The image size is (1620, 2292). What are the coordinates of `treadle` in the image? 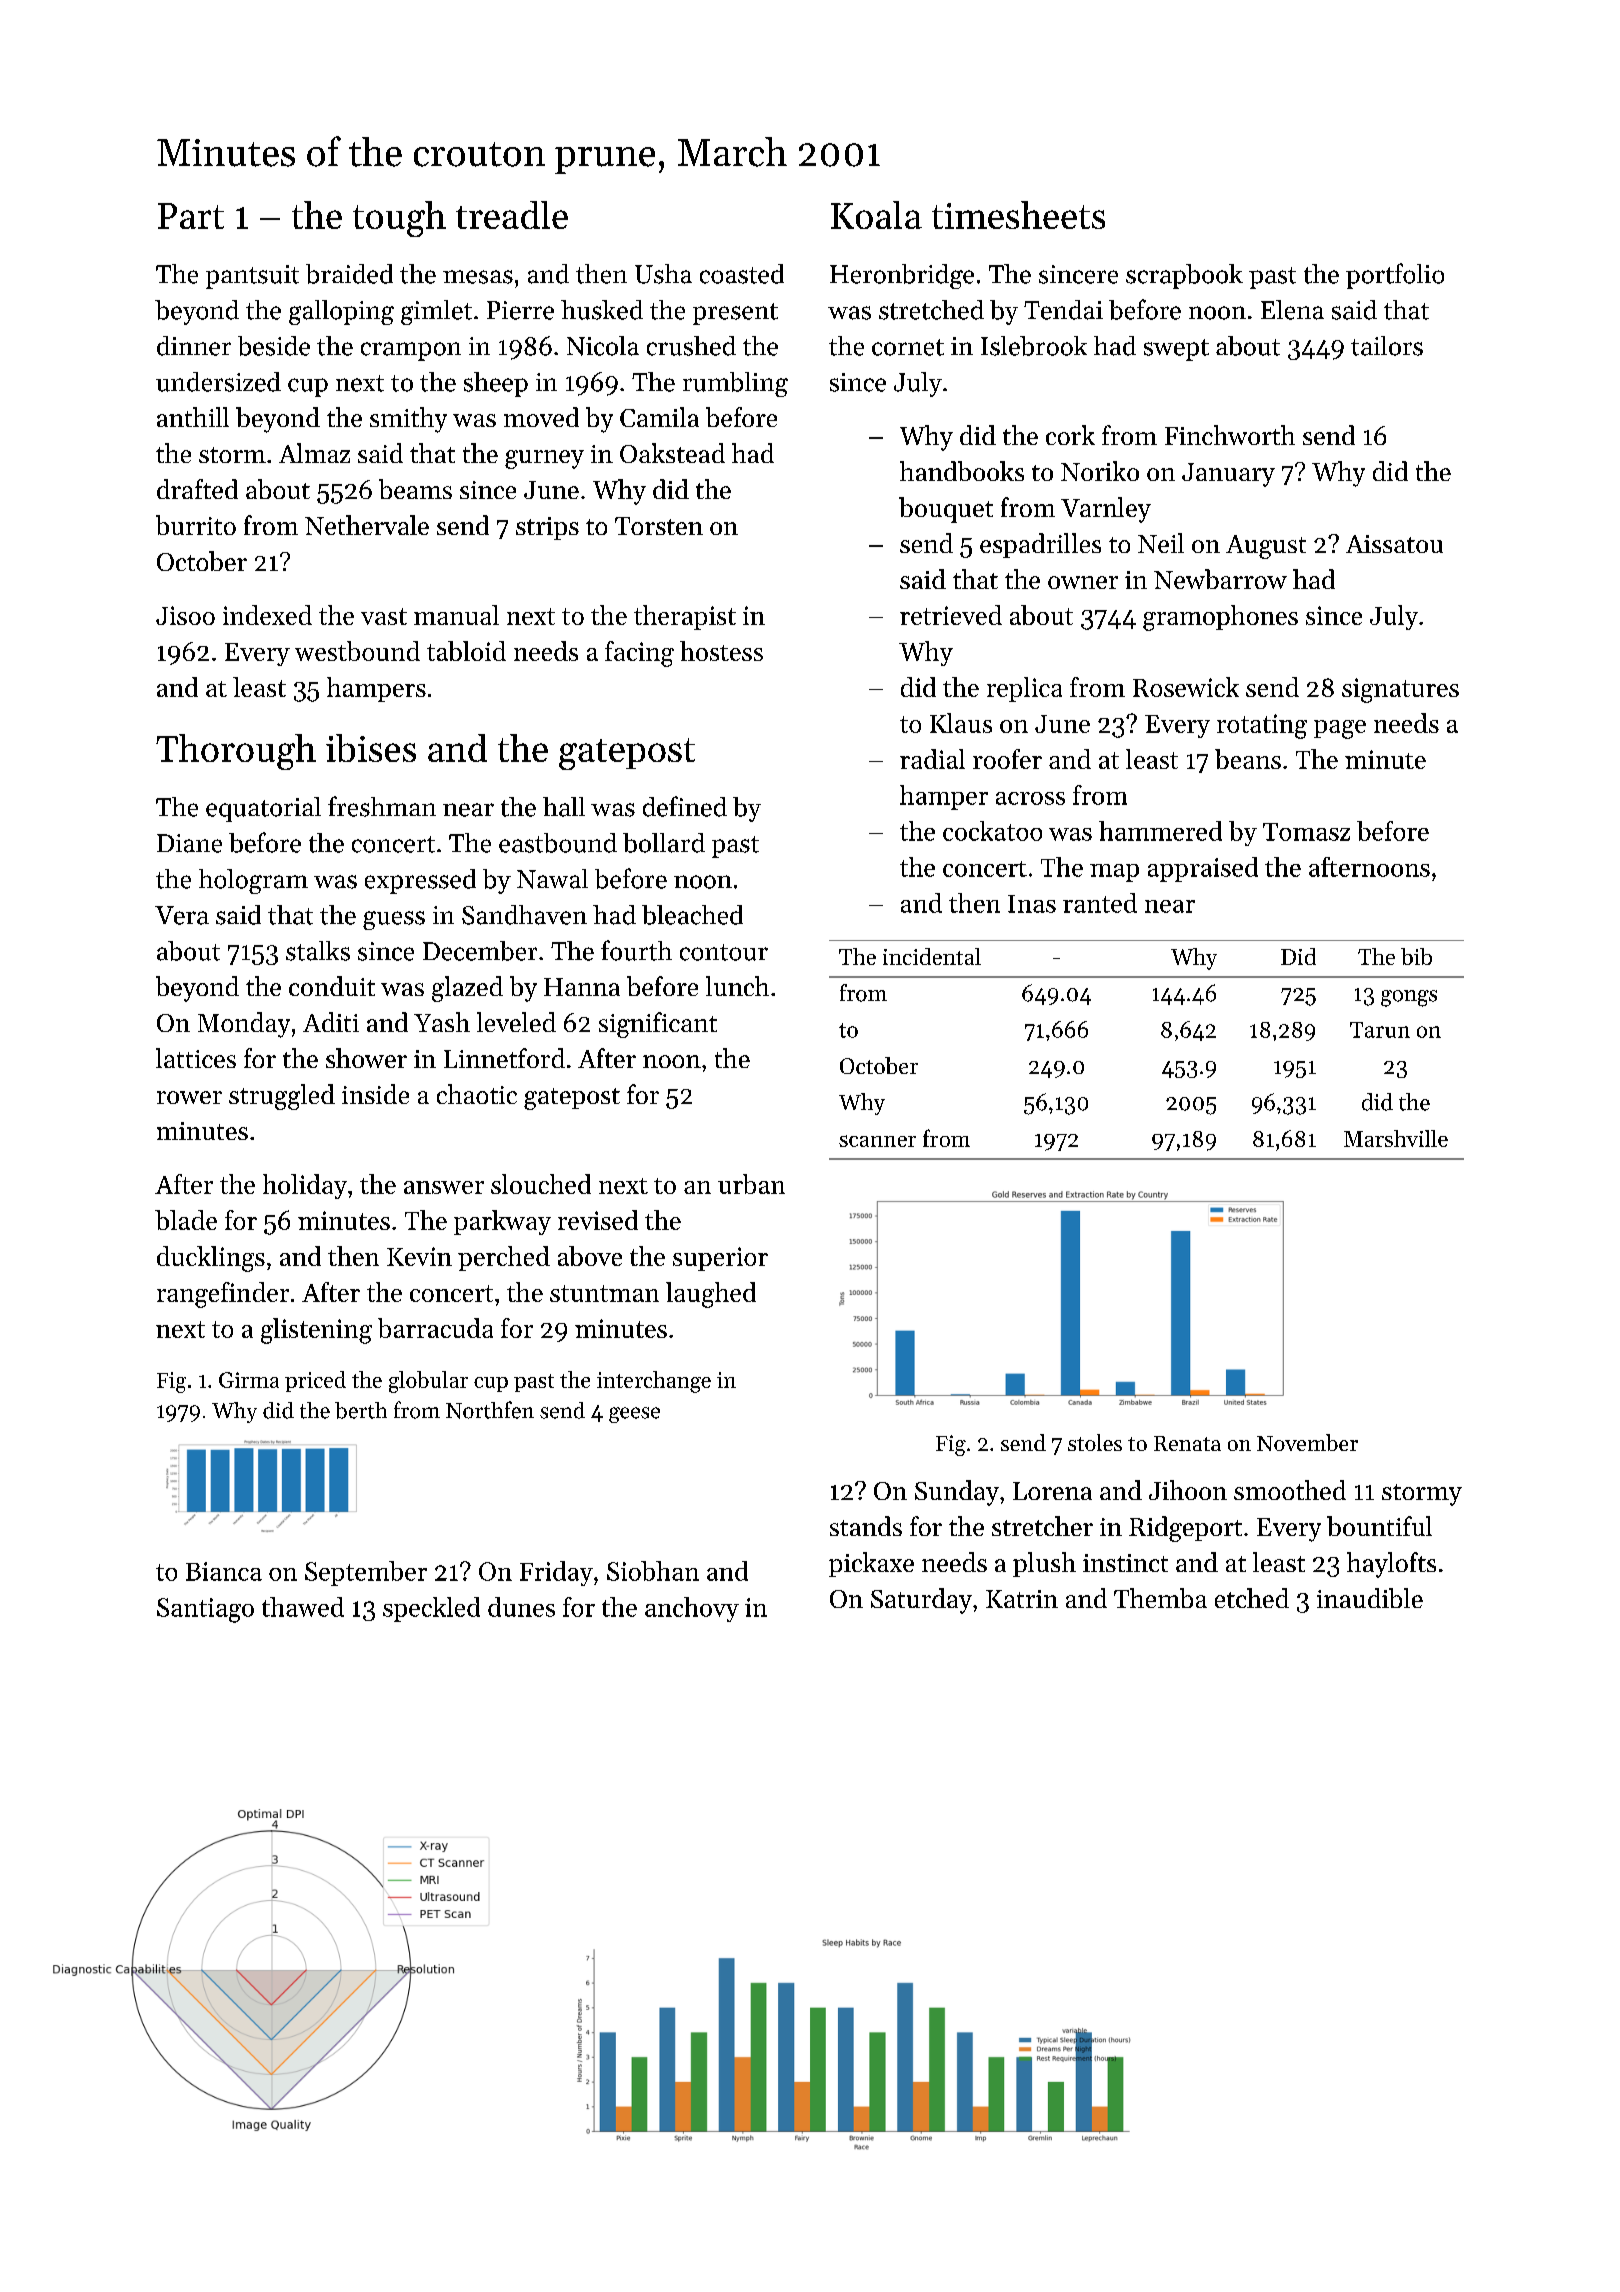 It's located at (512, 215).
